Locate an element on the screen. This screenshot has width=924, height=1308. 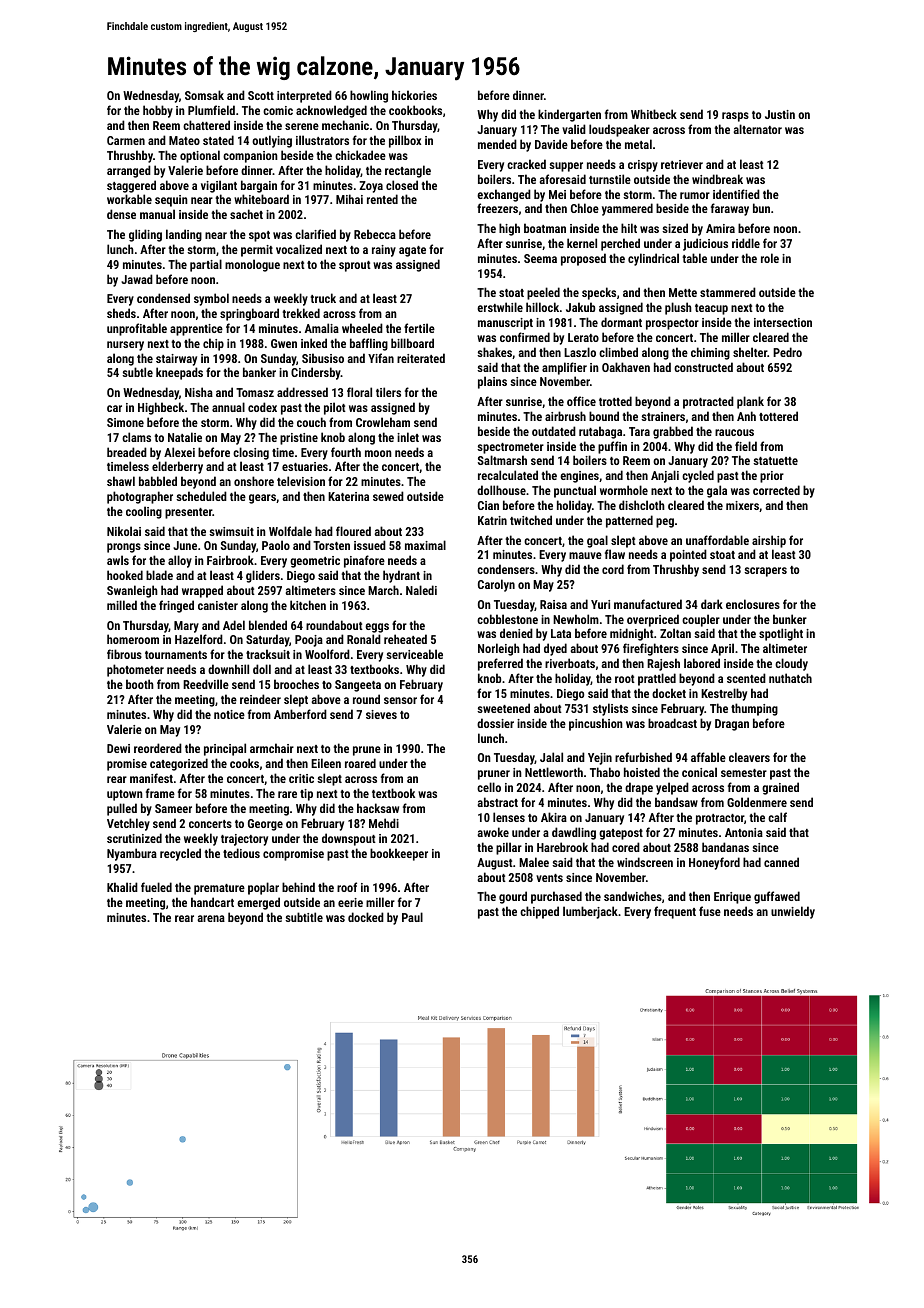
addressed is located at coordinates (302, 392).
